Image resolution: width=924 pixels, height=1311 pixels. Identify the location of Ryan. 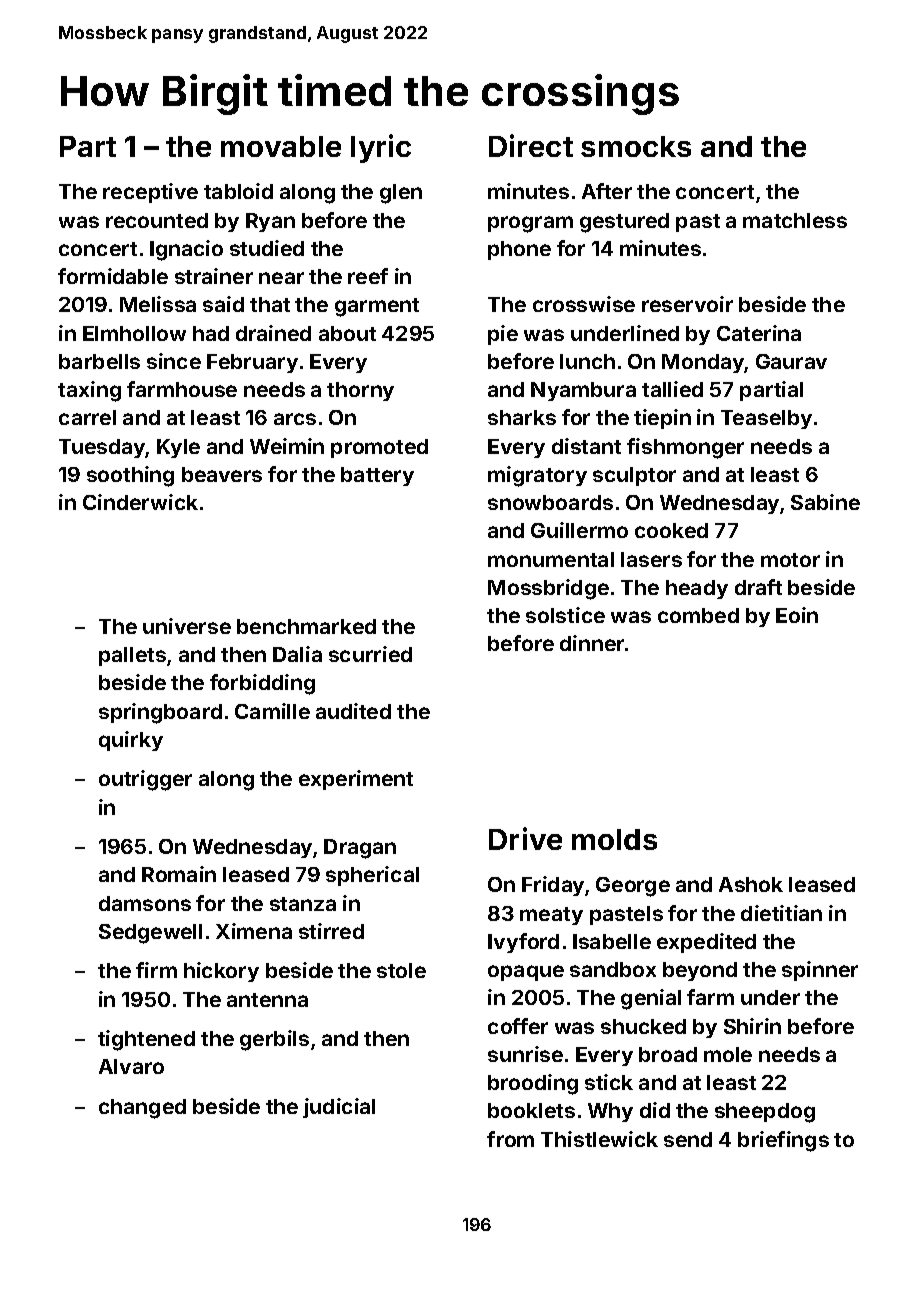
(270, 222).
